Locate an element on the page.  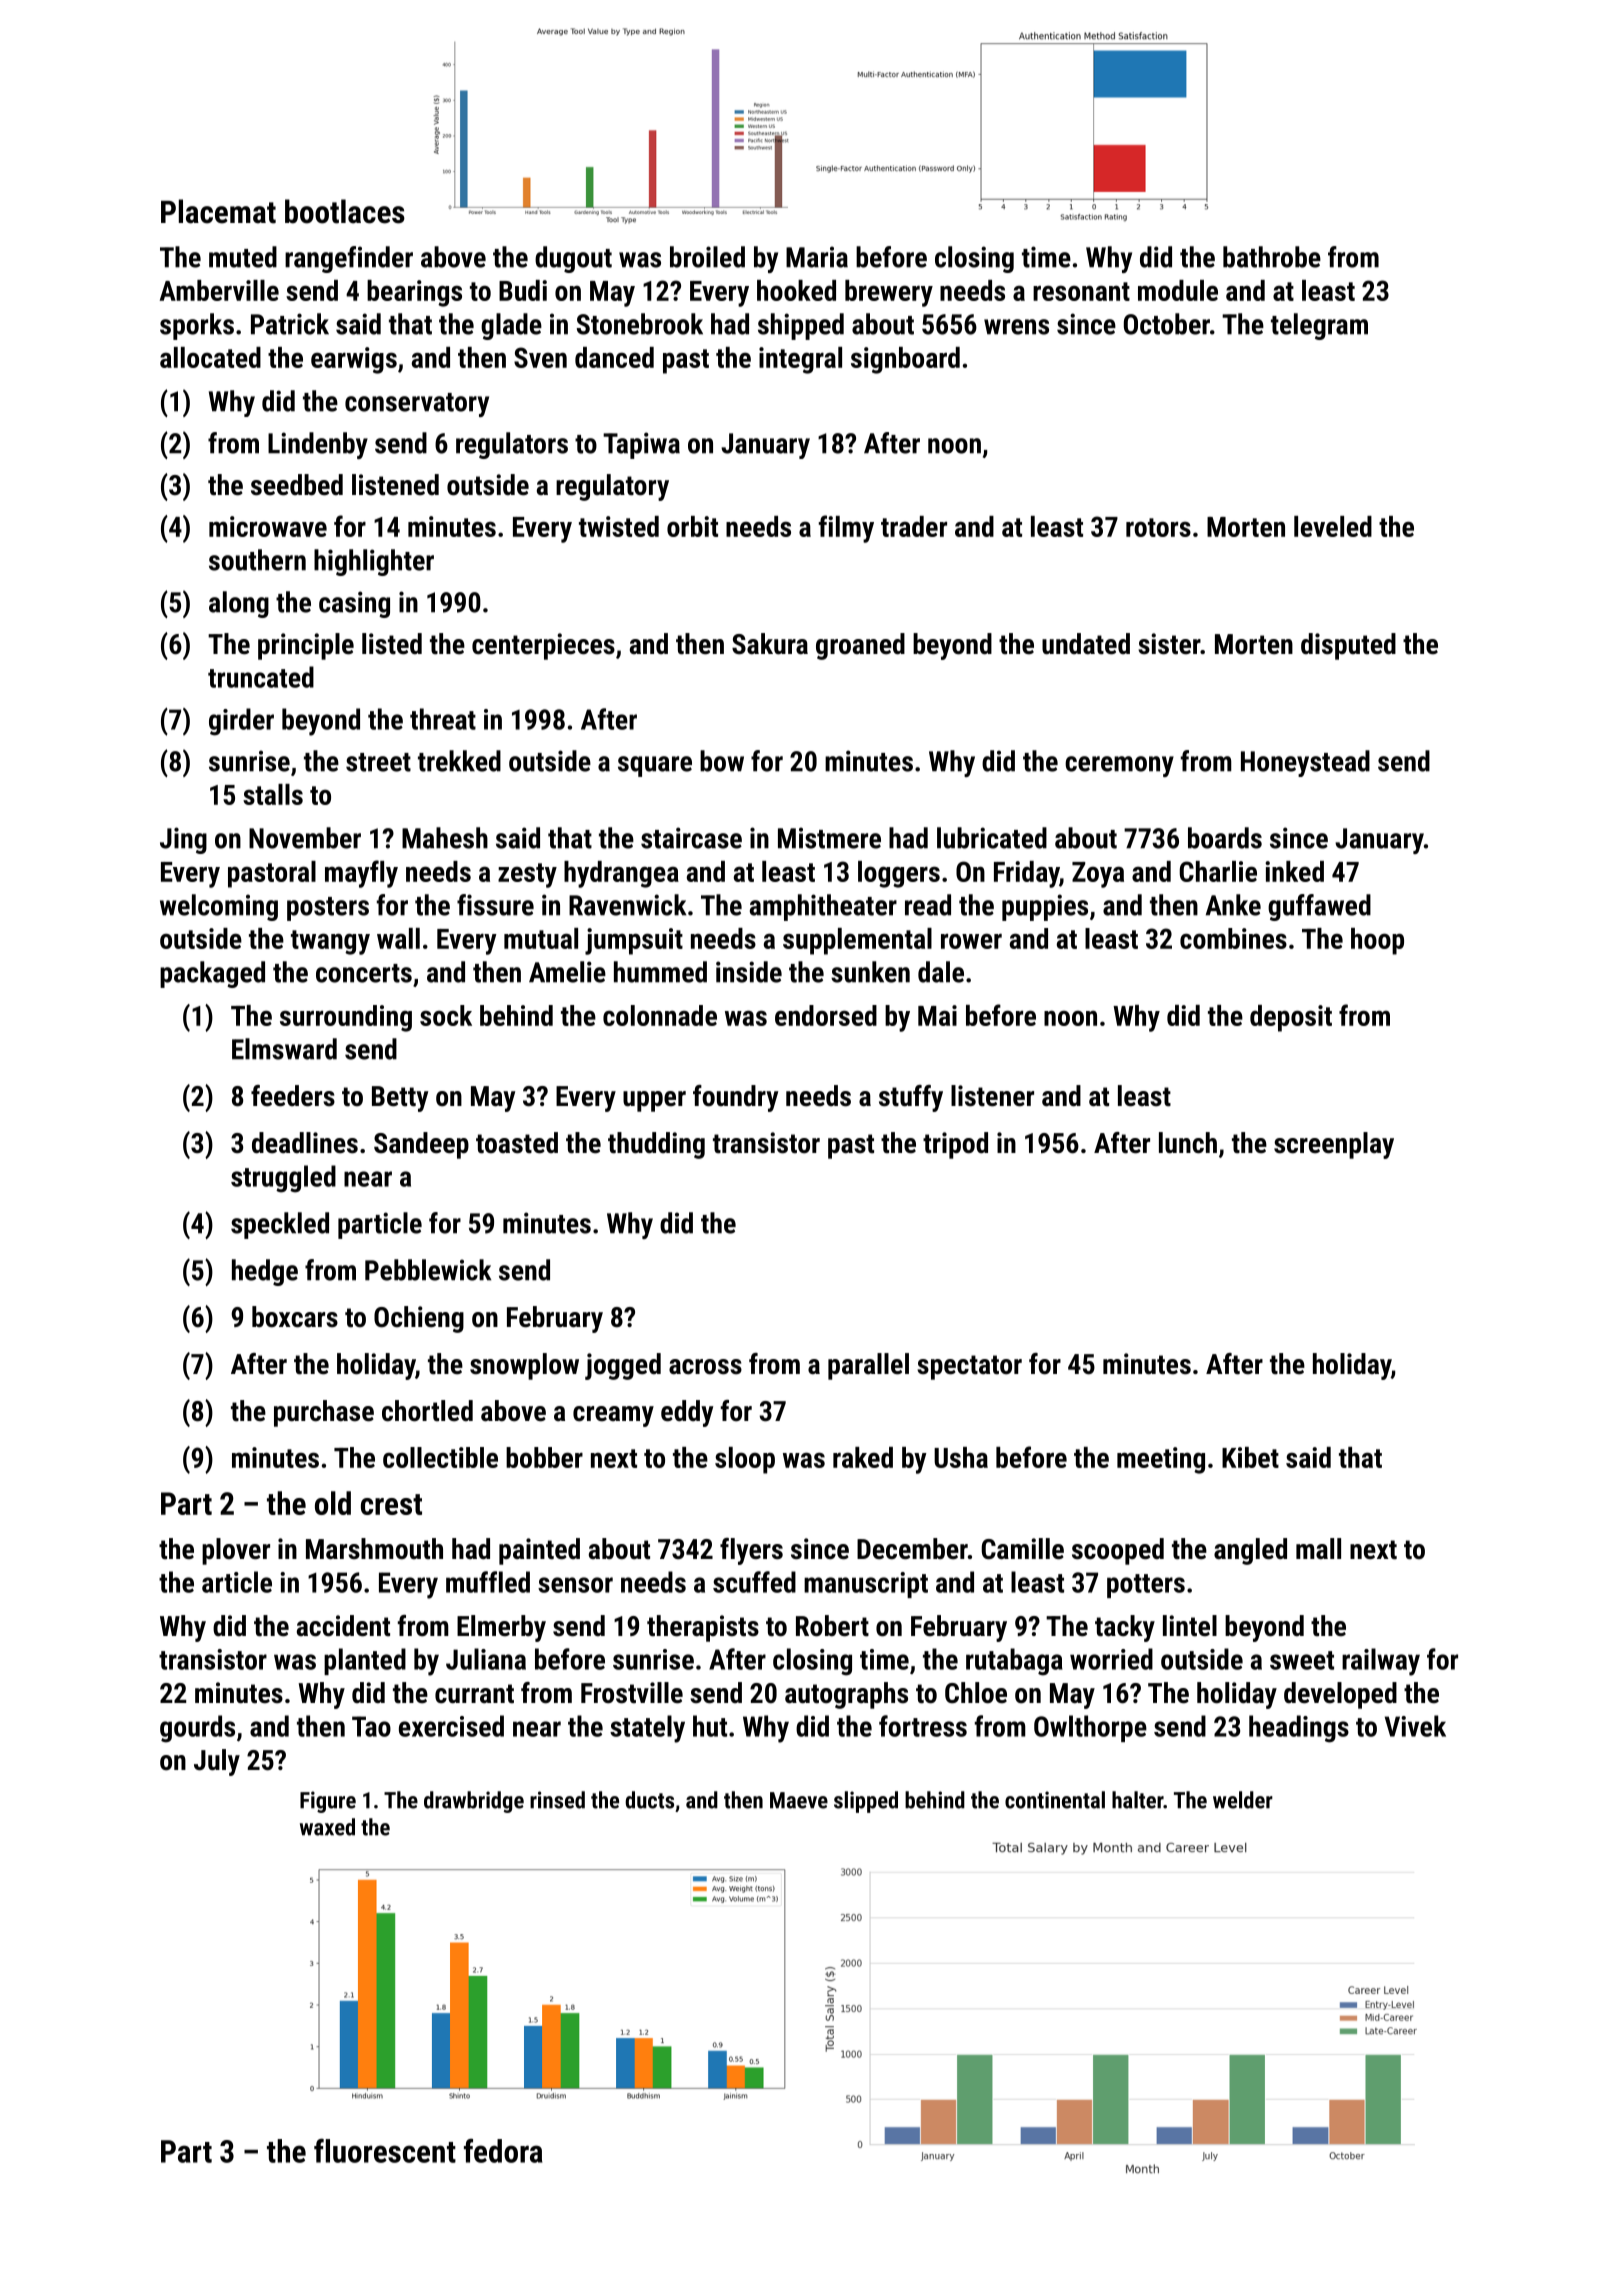
worried is located at coordinates (1111, 1659).
